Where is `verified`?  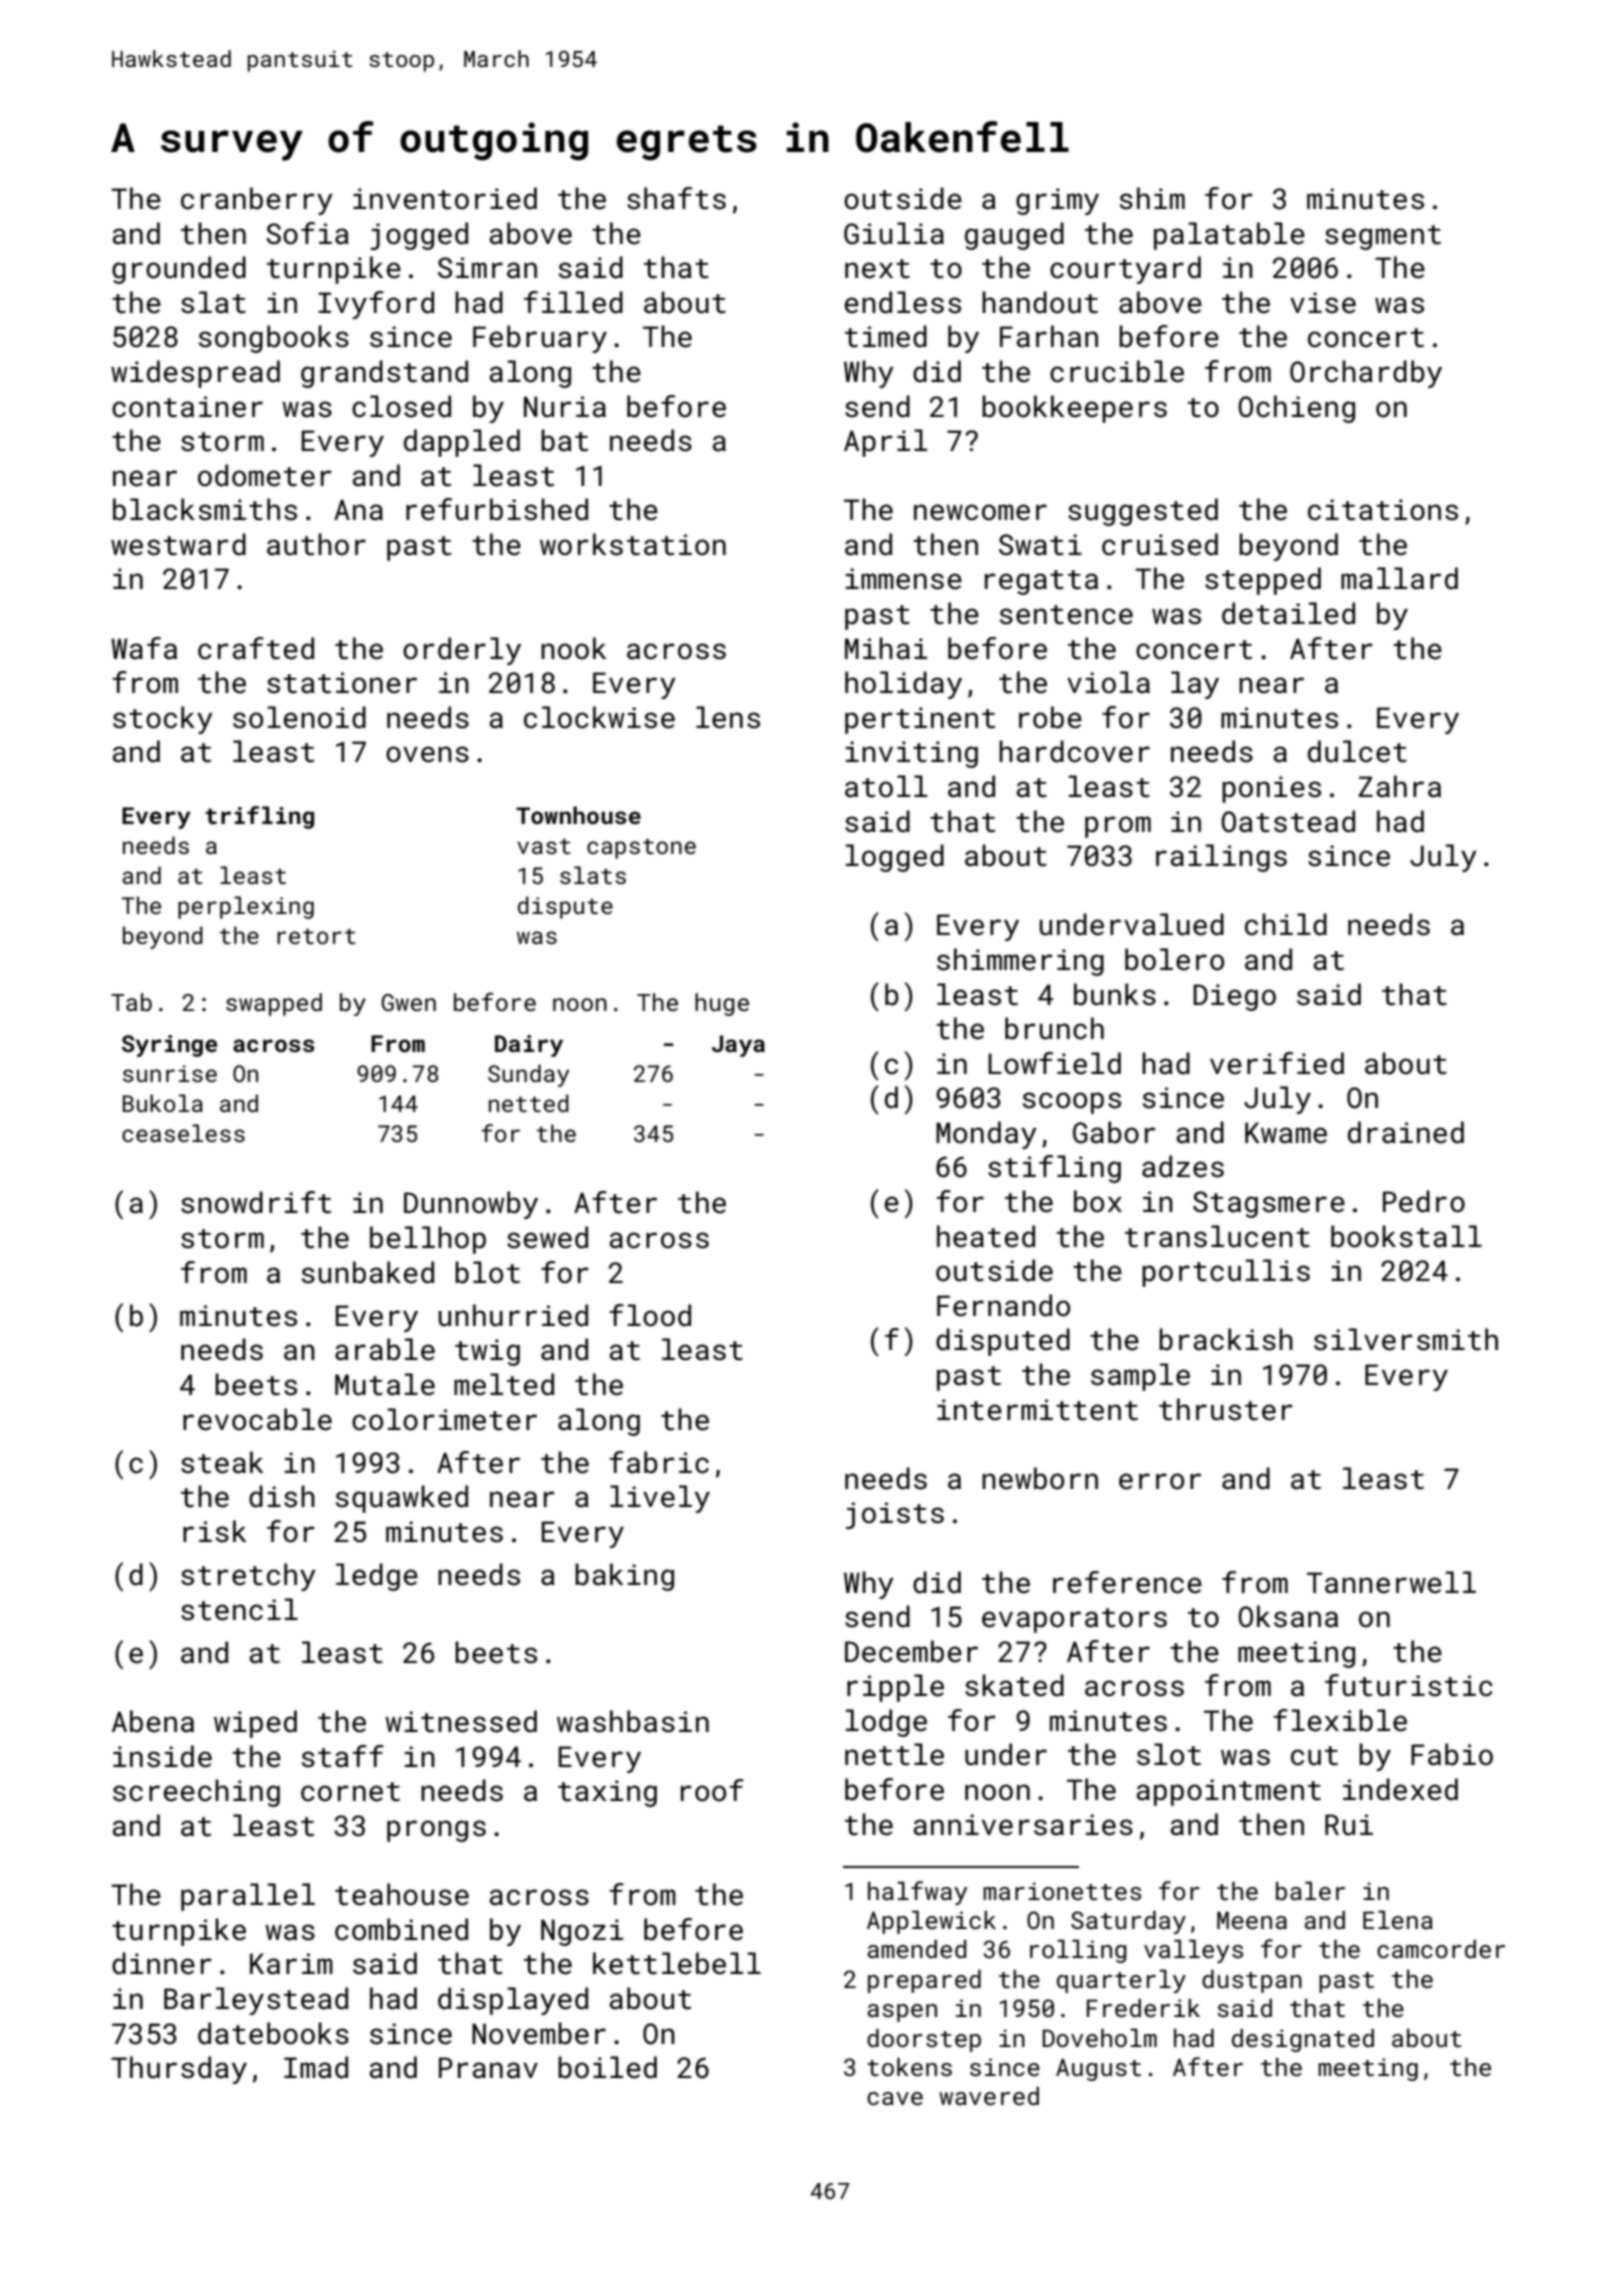
verified is located at coordinates (1277, 1063).
